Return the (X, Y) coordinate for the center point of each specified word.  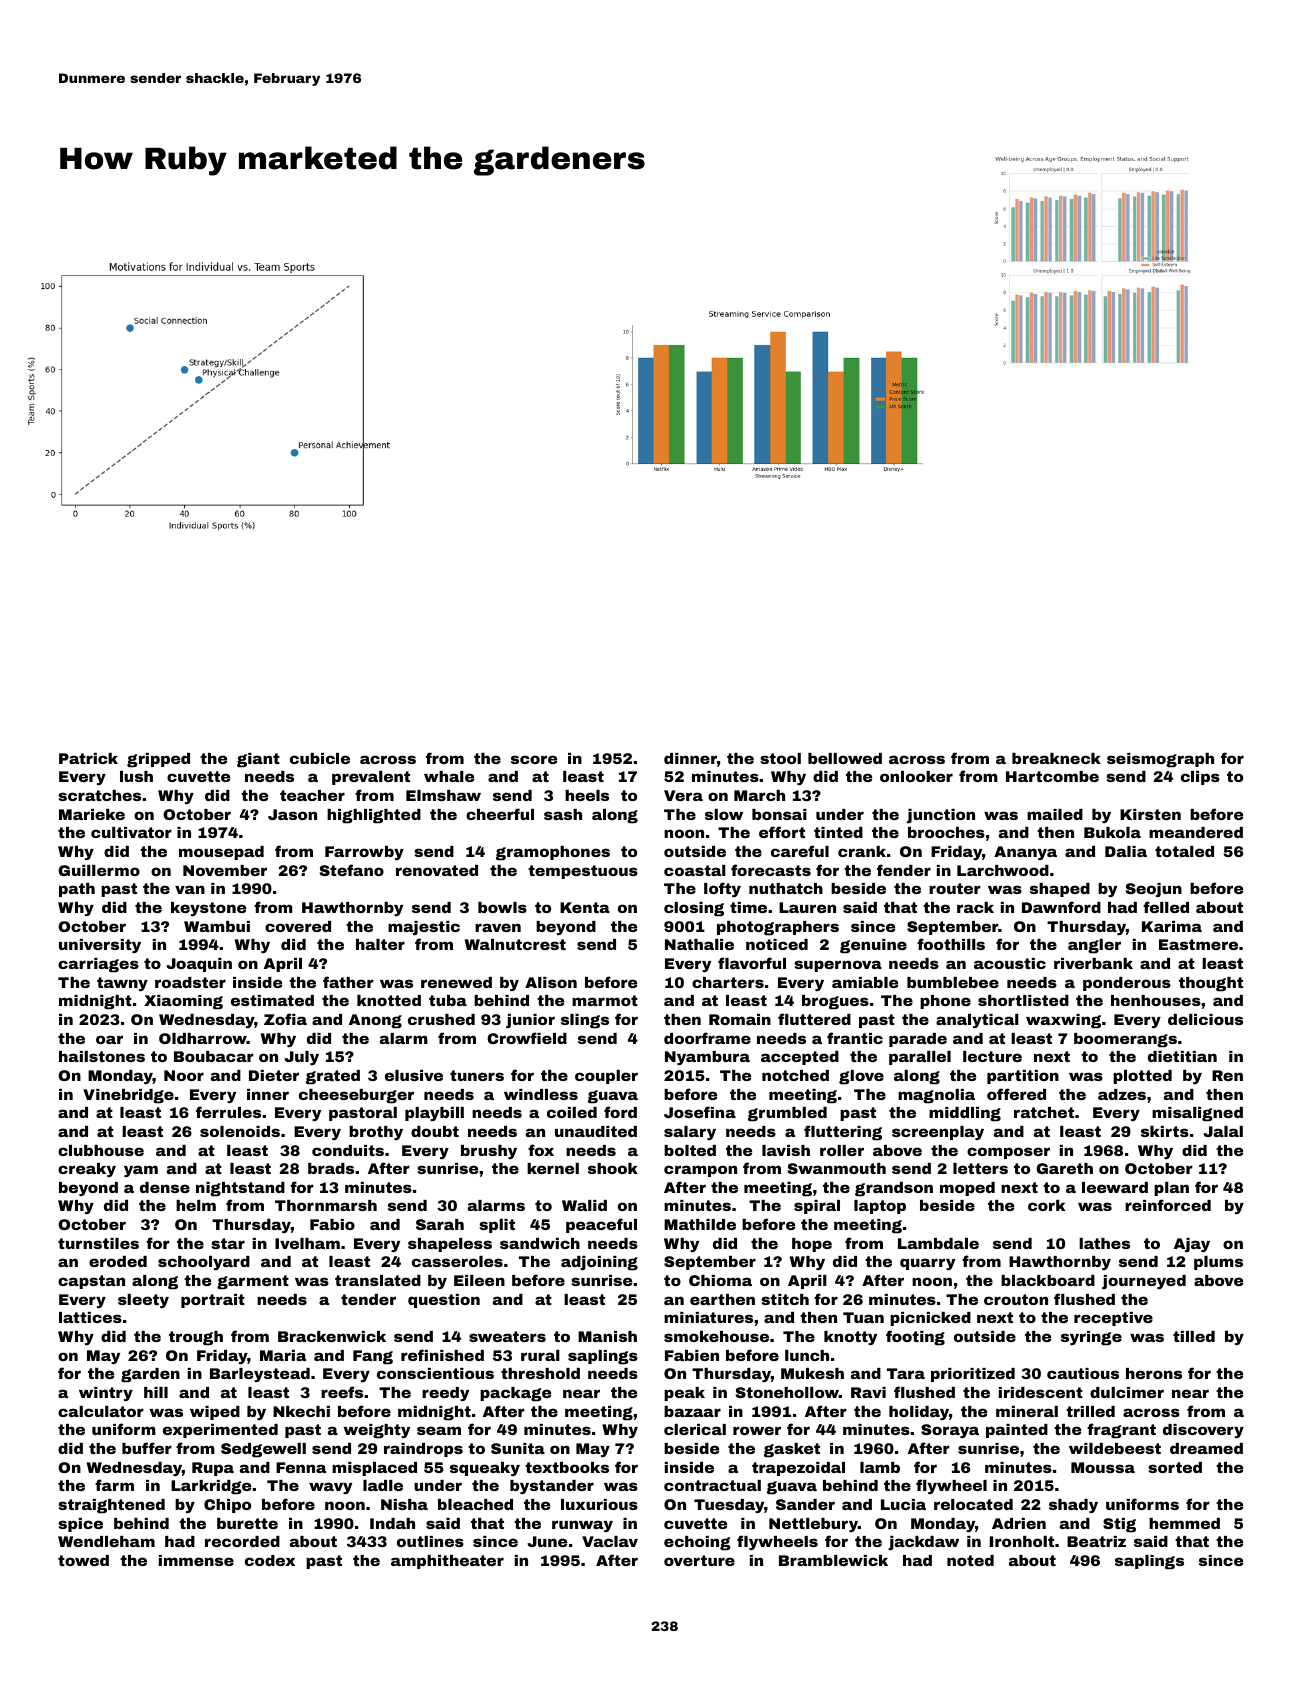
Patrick (88, 758)
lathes (1104, 1243)
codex (270, 1560)
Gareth (1064, 1168)
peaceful (601, 1225)
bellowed (845, 758)
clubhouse (101, 1150)
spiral (817, 1207)
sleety (143, 1301)
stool (780, 758)
